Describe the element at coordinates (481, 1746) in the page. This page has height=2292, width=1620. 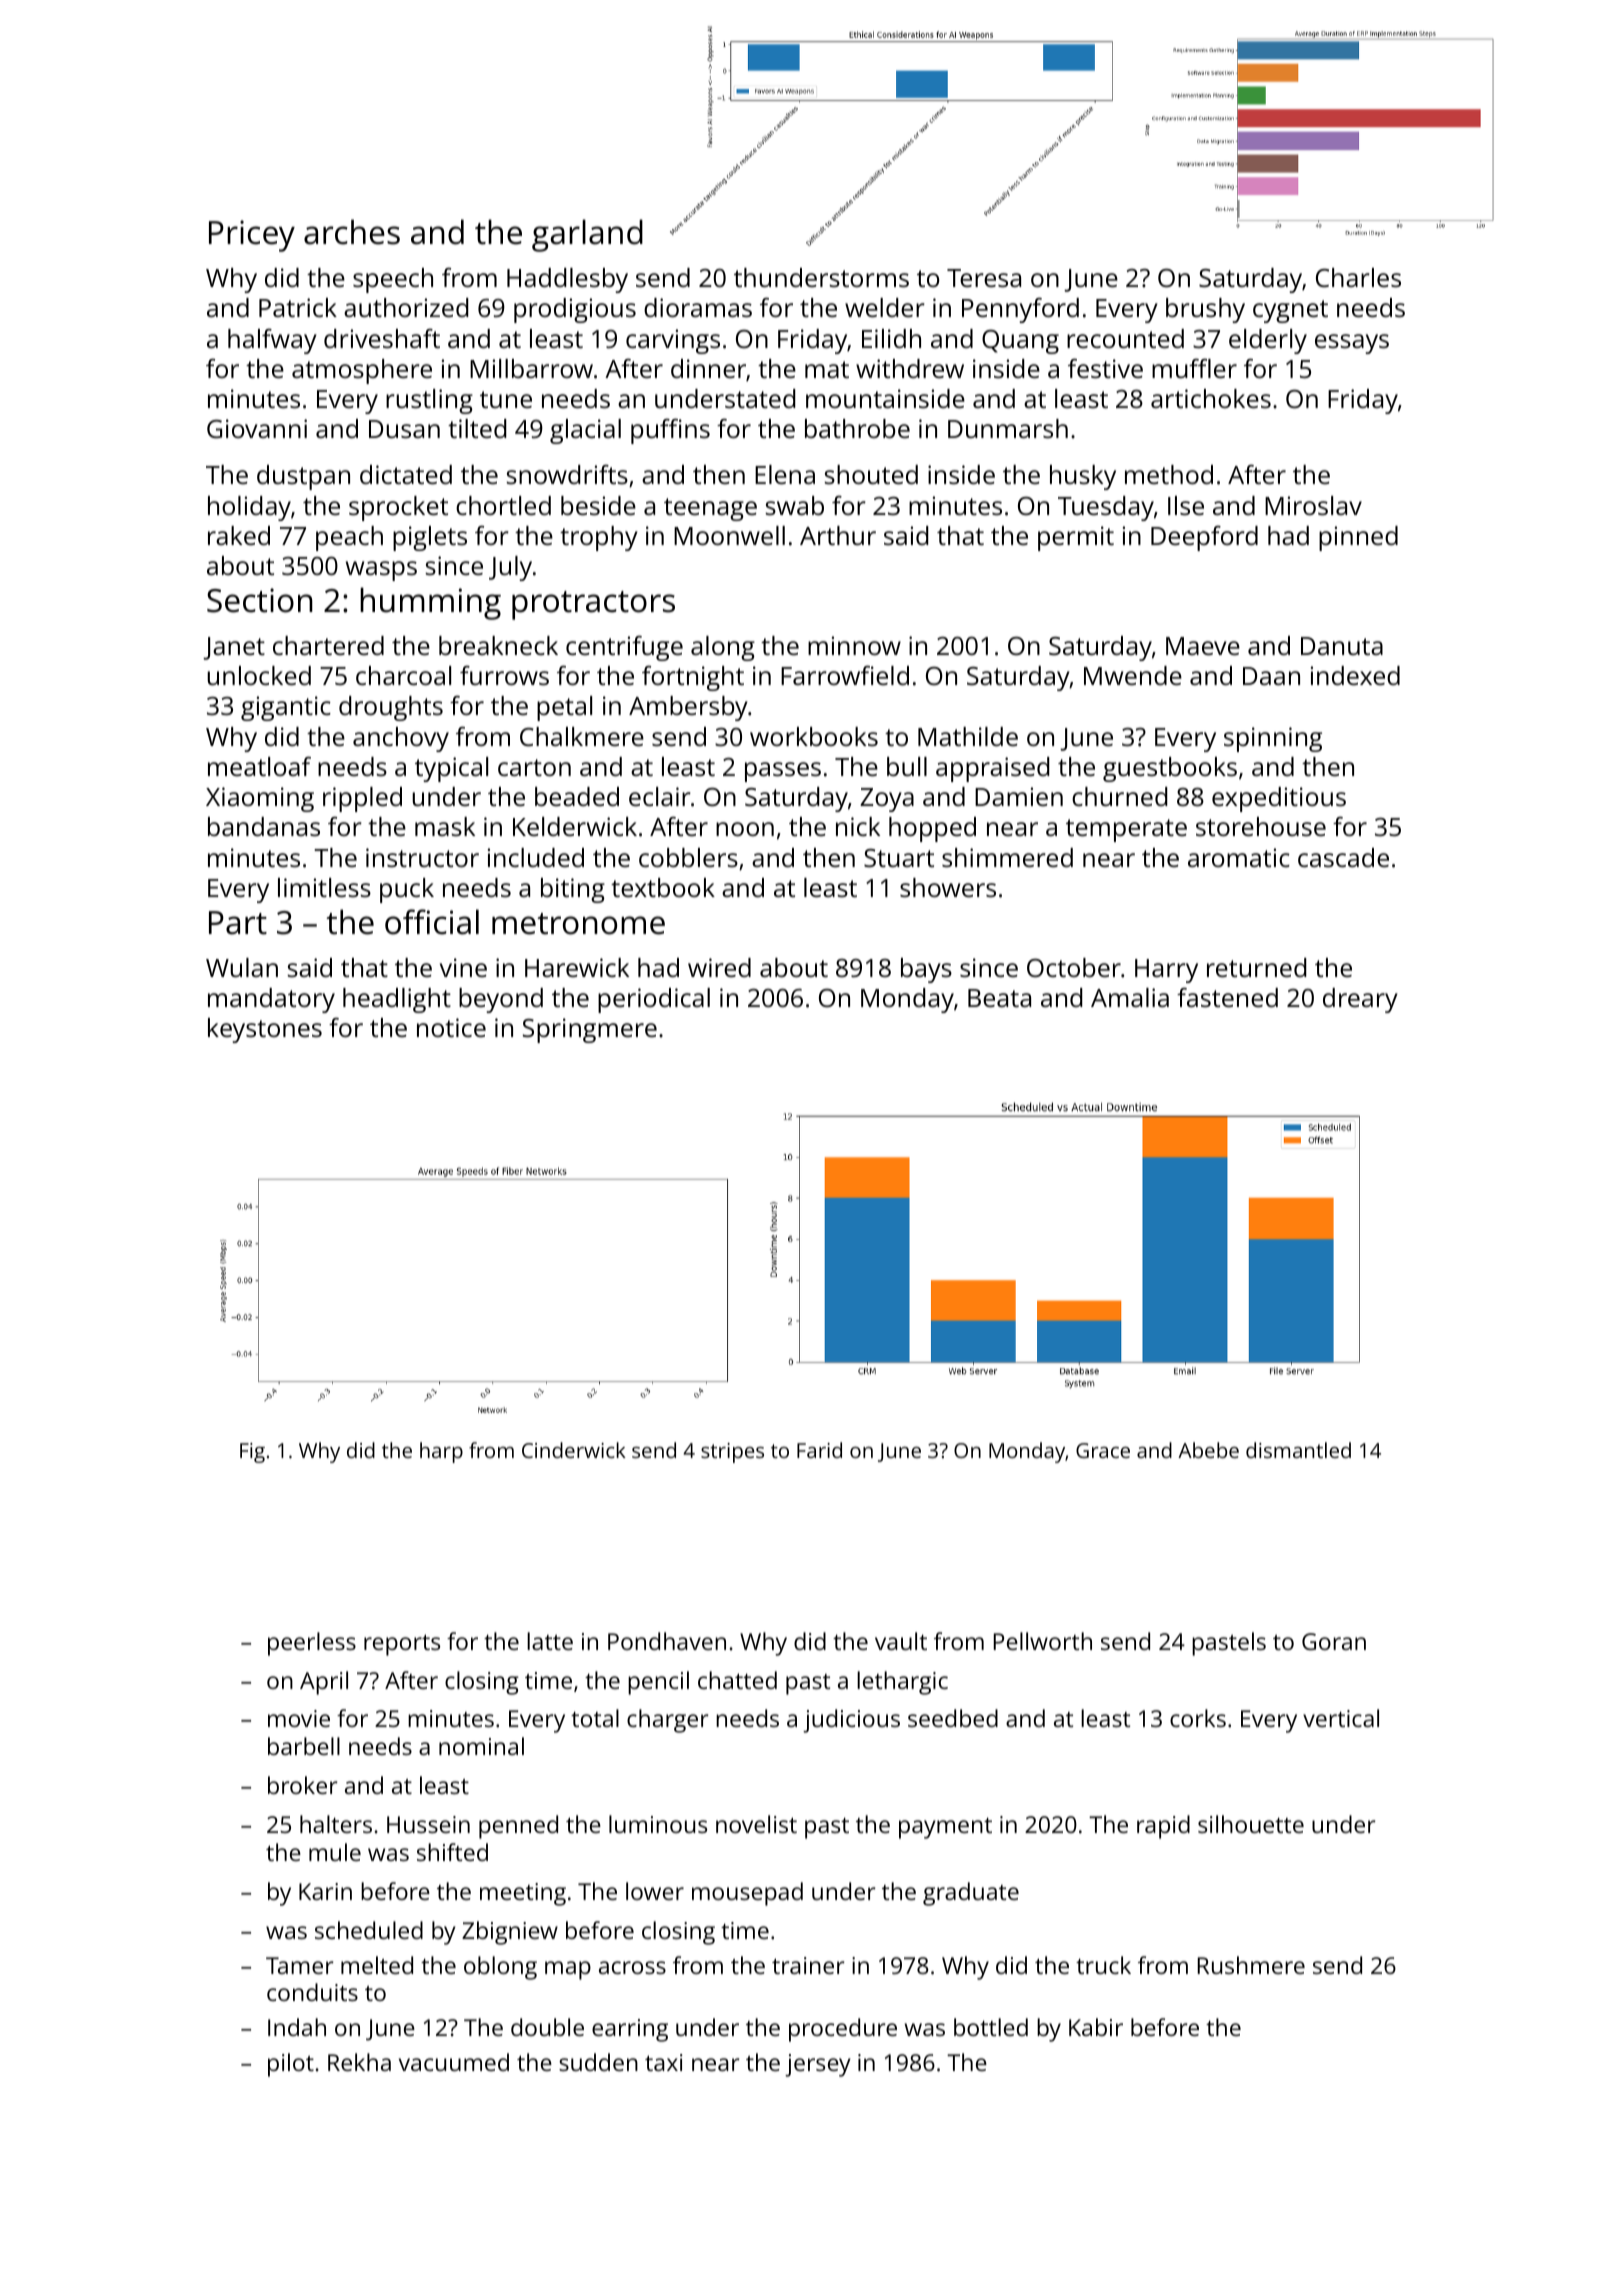
I see `nominal` at that location.
